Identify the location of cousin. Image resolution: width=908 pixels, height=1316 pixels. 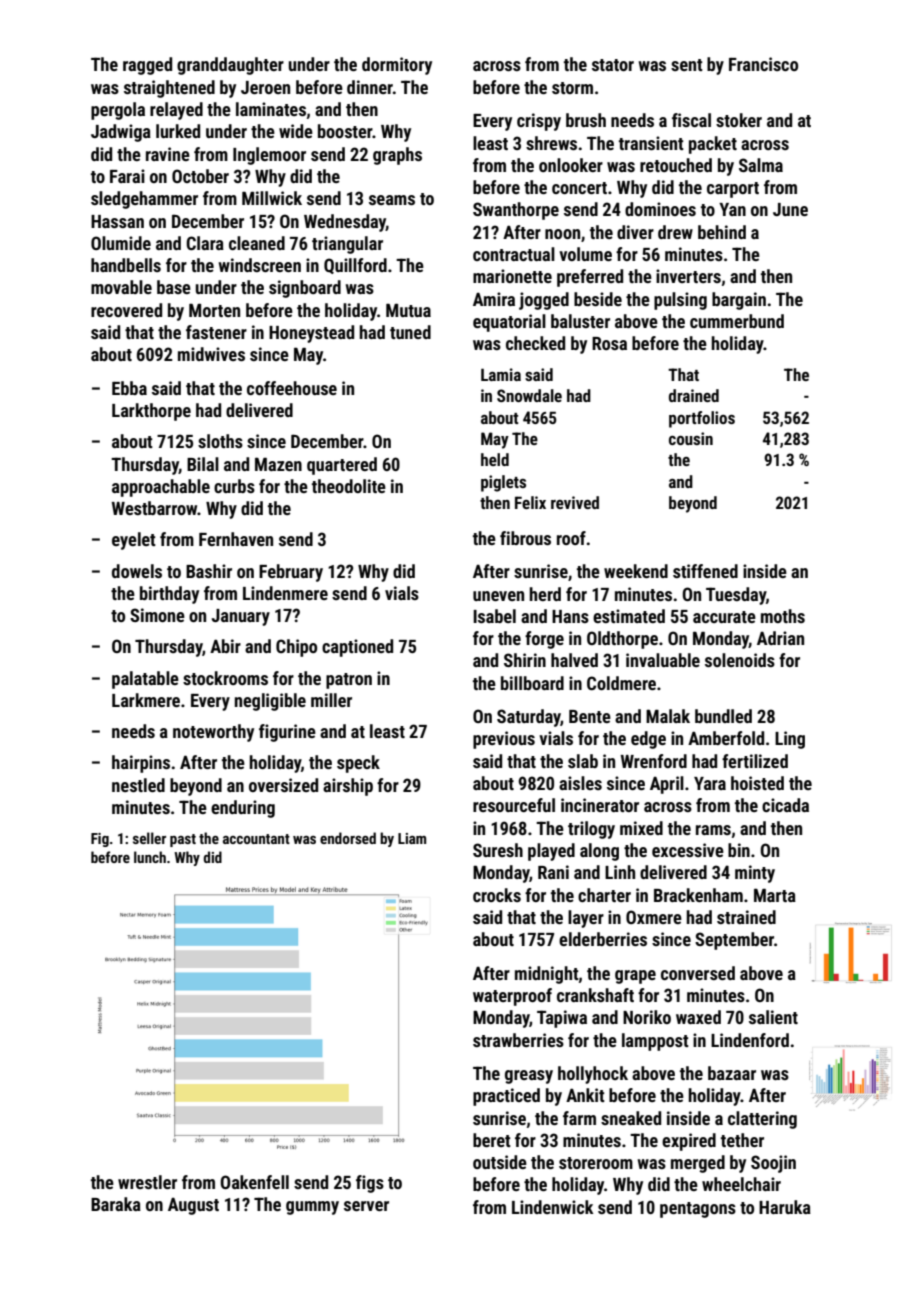
(691, 438).
